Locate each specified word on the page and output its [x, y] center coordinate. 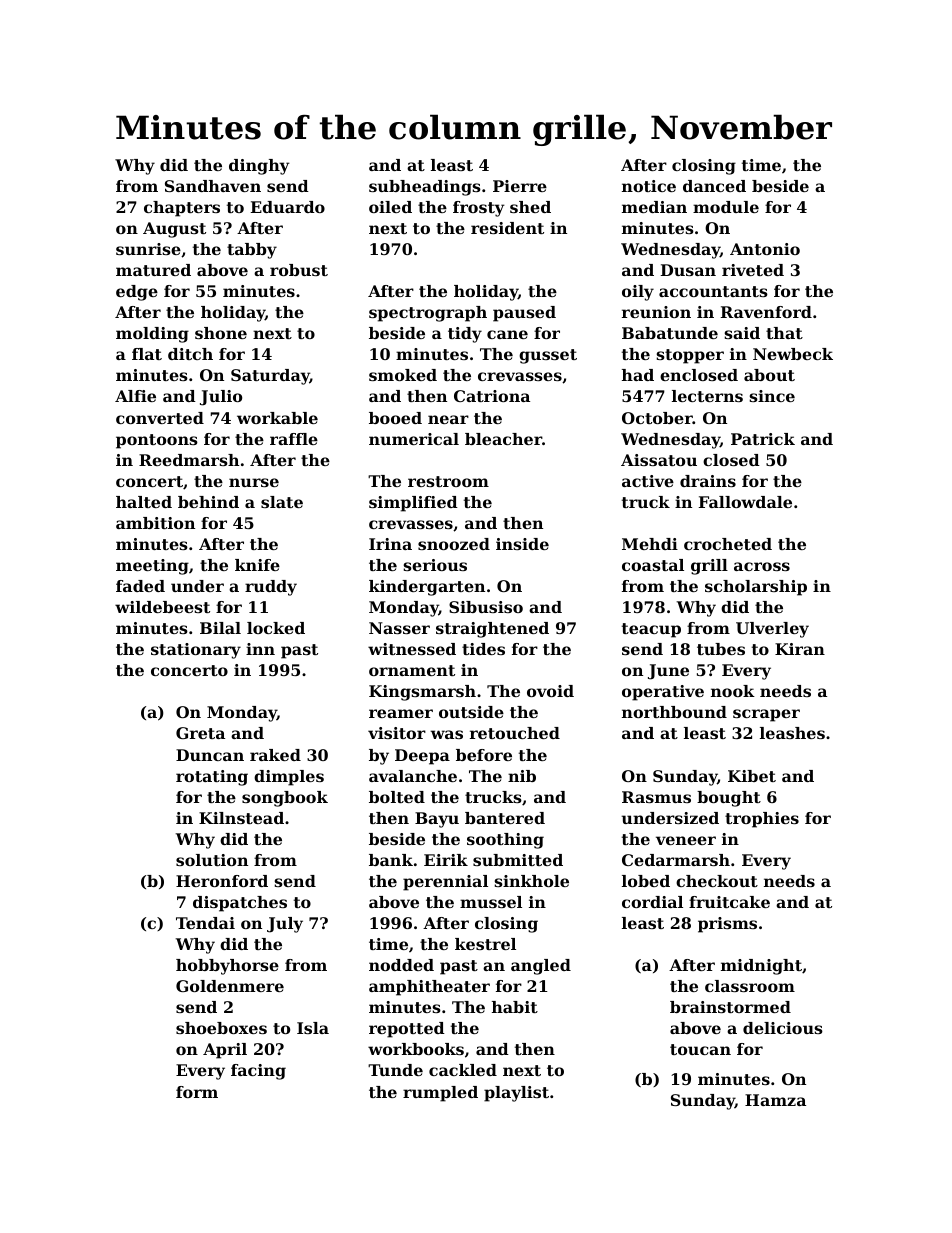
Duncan [210, 755]
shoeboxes [221, 1028]
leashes [792, 733]
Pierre [520, 186]
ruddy [271, 588]
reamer [401, 713]
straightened [492, 630]
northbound [674, 712]
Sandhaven [213, 186]
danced [714, 186]
